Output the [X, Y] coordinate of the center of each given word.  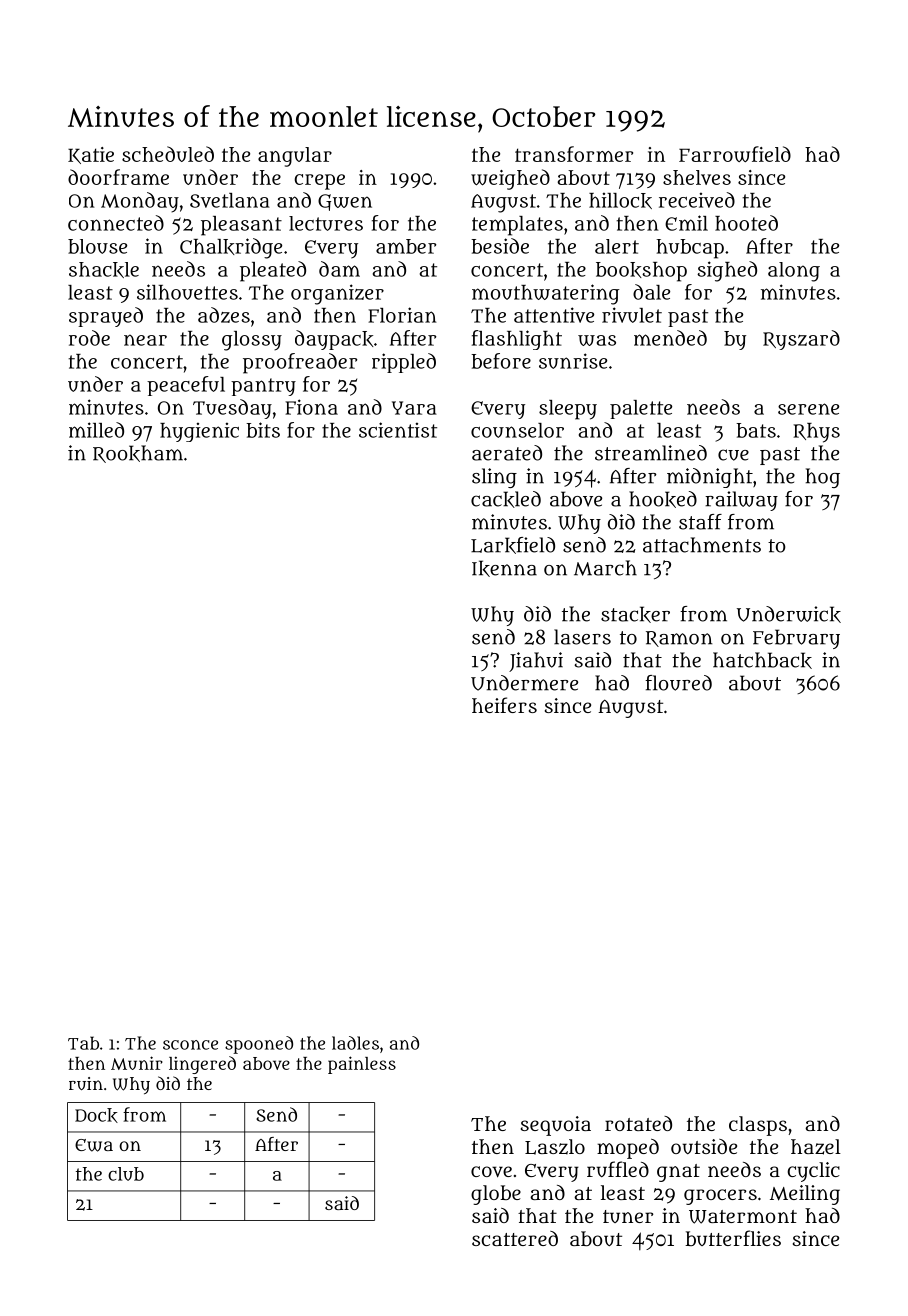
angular [295, 157]
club [126, 1174]
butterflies [733, 1238]
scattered [515, 1238]
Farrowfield [735, 154]
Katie [91, 155]
